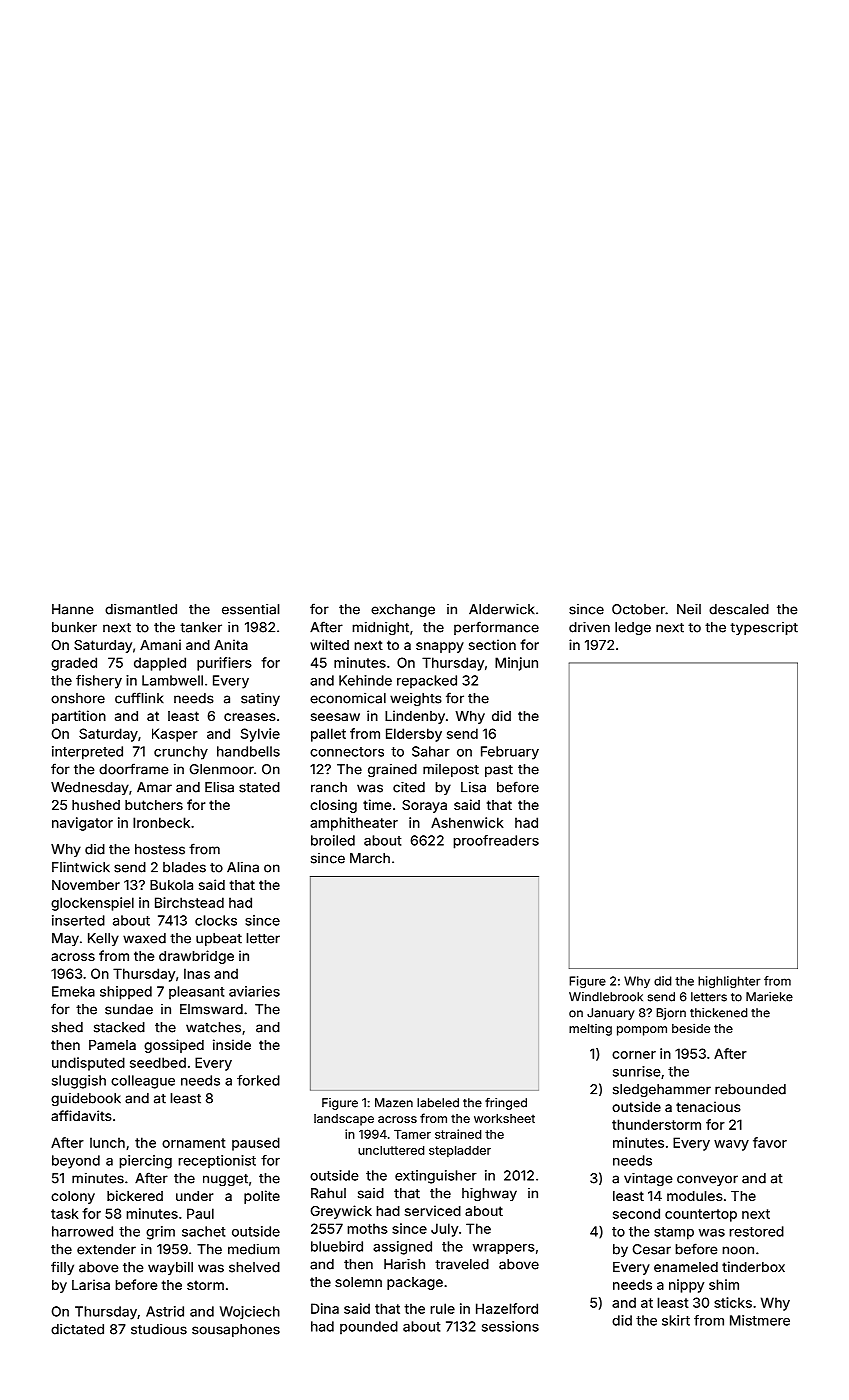 The width and height of the screenshot is (849, 1400). I want to click on exchange, so click(403, 610).
